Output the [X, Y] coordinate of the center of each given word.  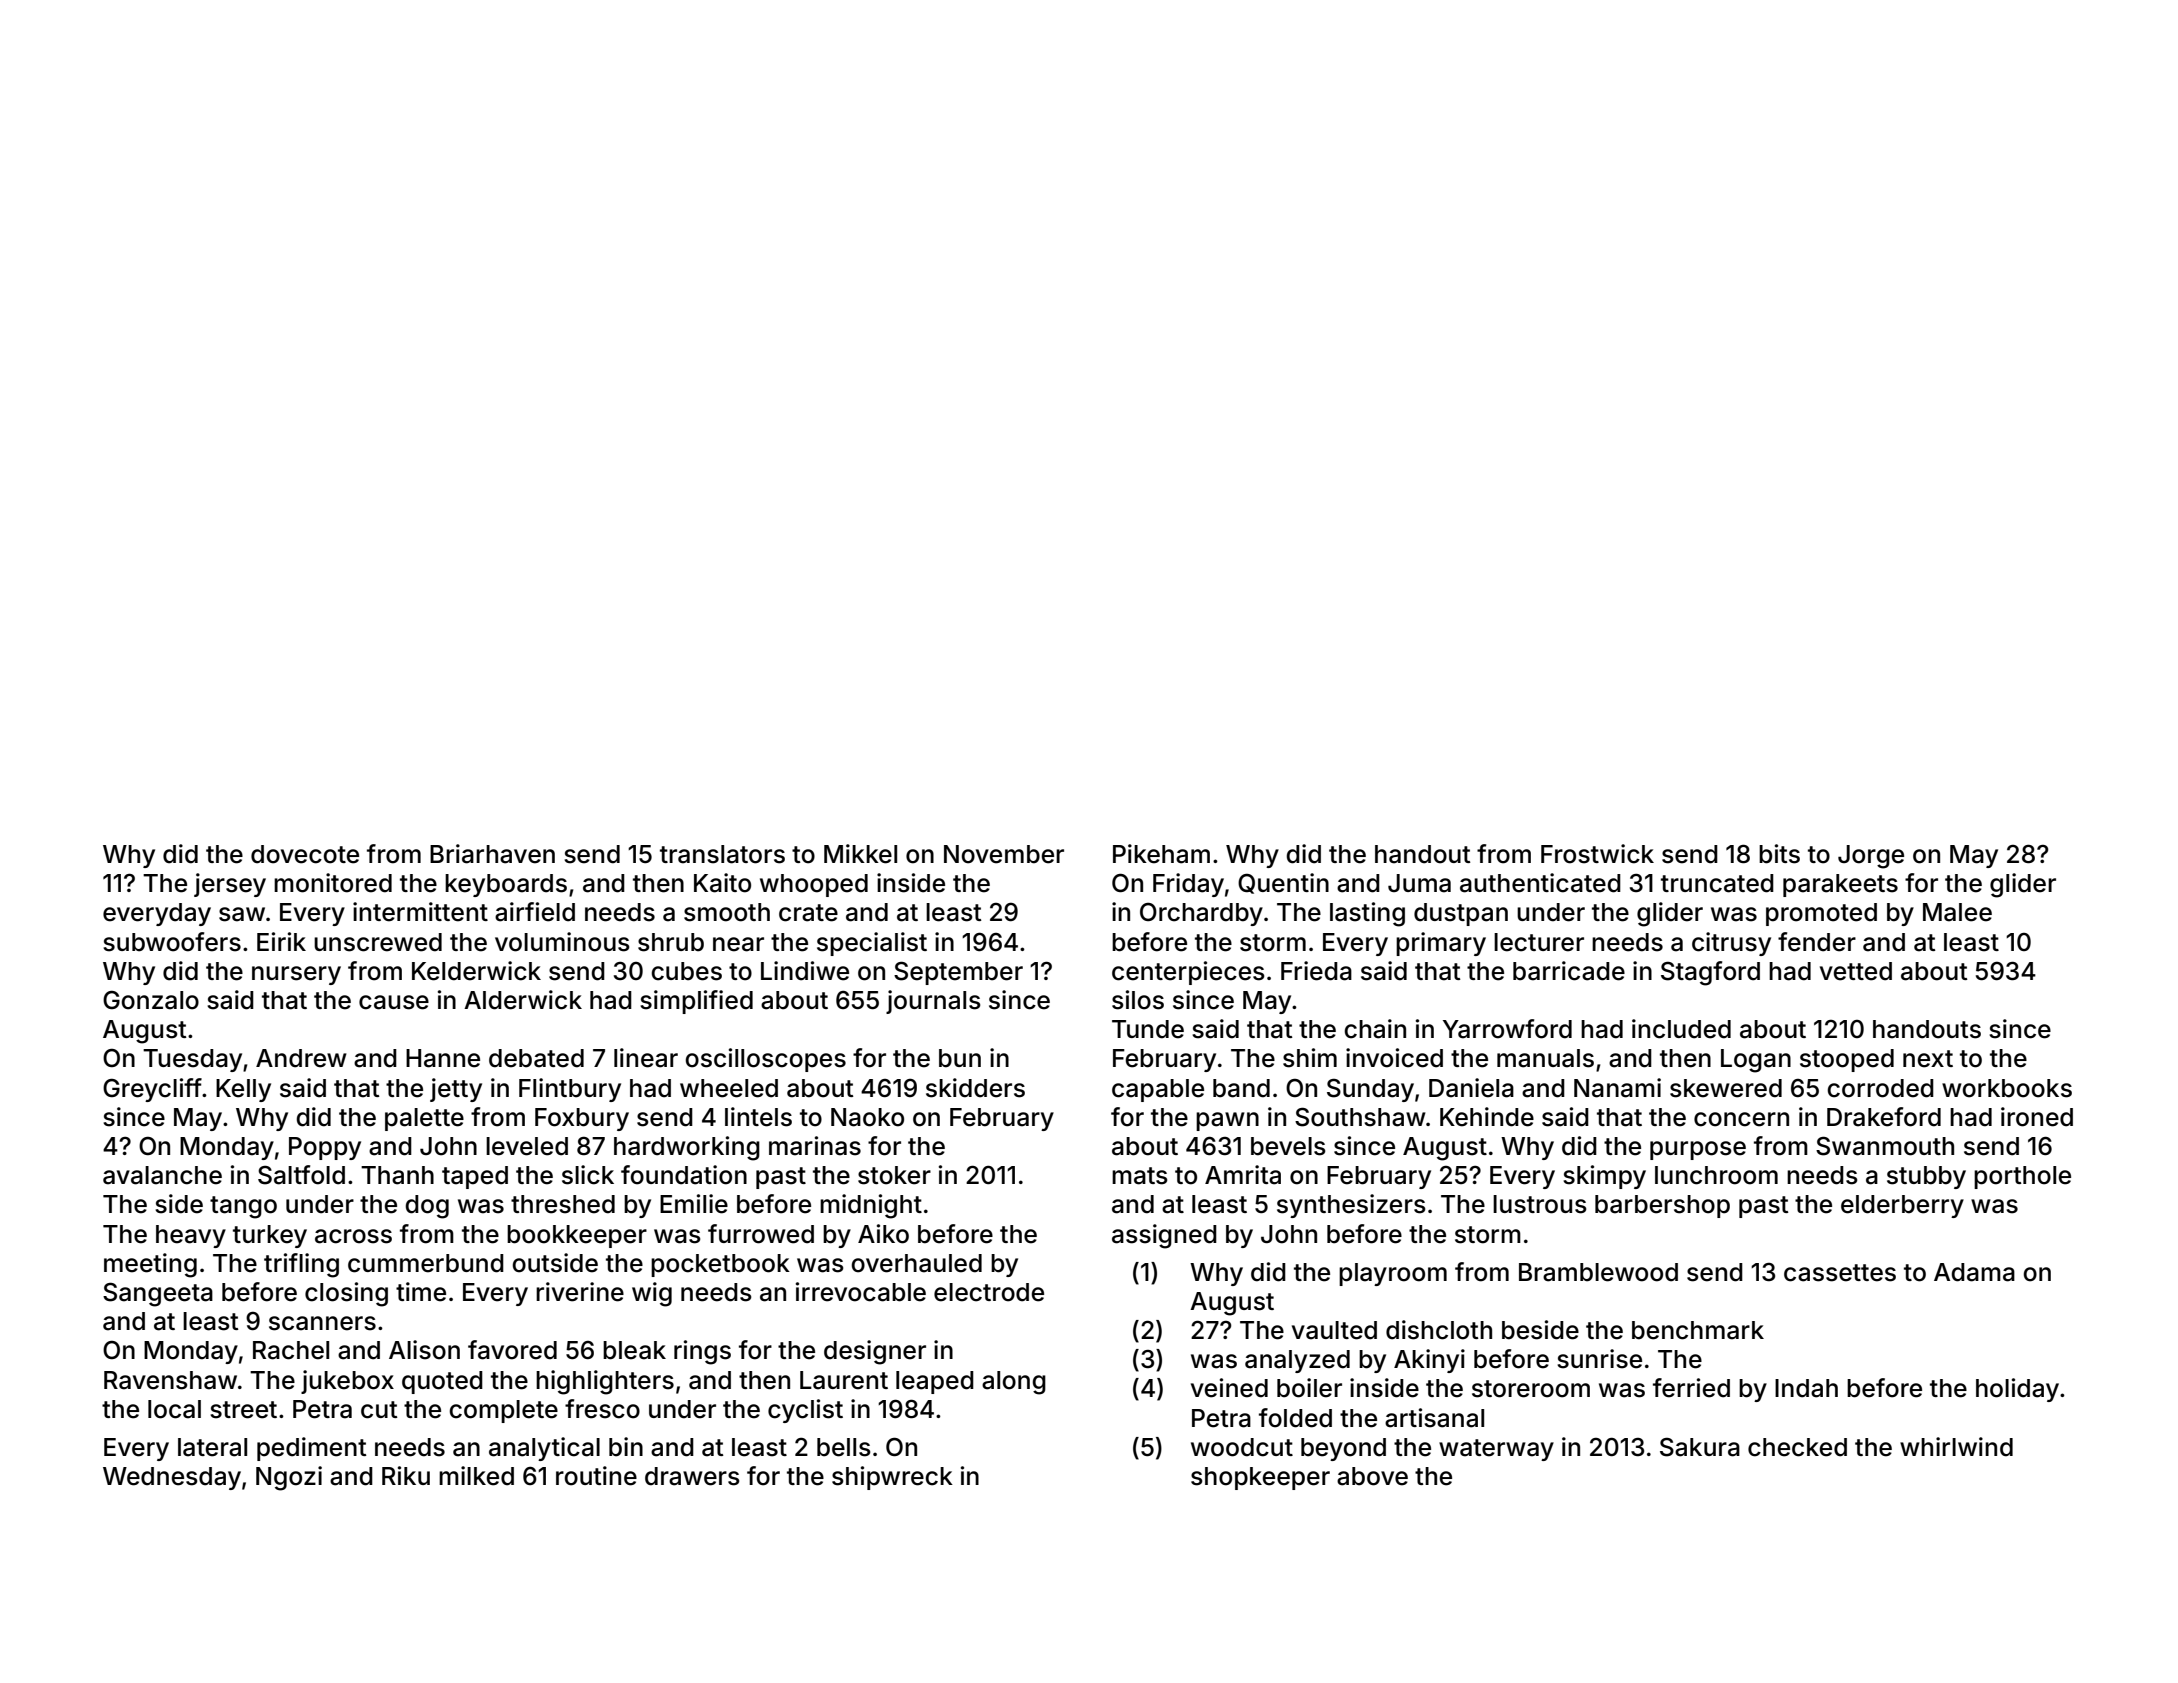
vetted [1856, 971]
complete [503, 1411]
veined [1229, 1388]
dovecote [305, 854]
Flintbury [570, 1090]
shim [1310, 1058]
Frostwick [1597, 854]
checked [1797, 1447]
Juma [1419, 883]
